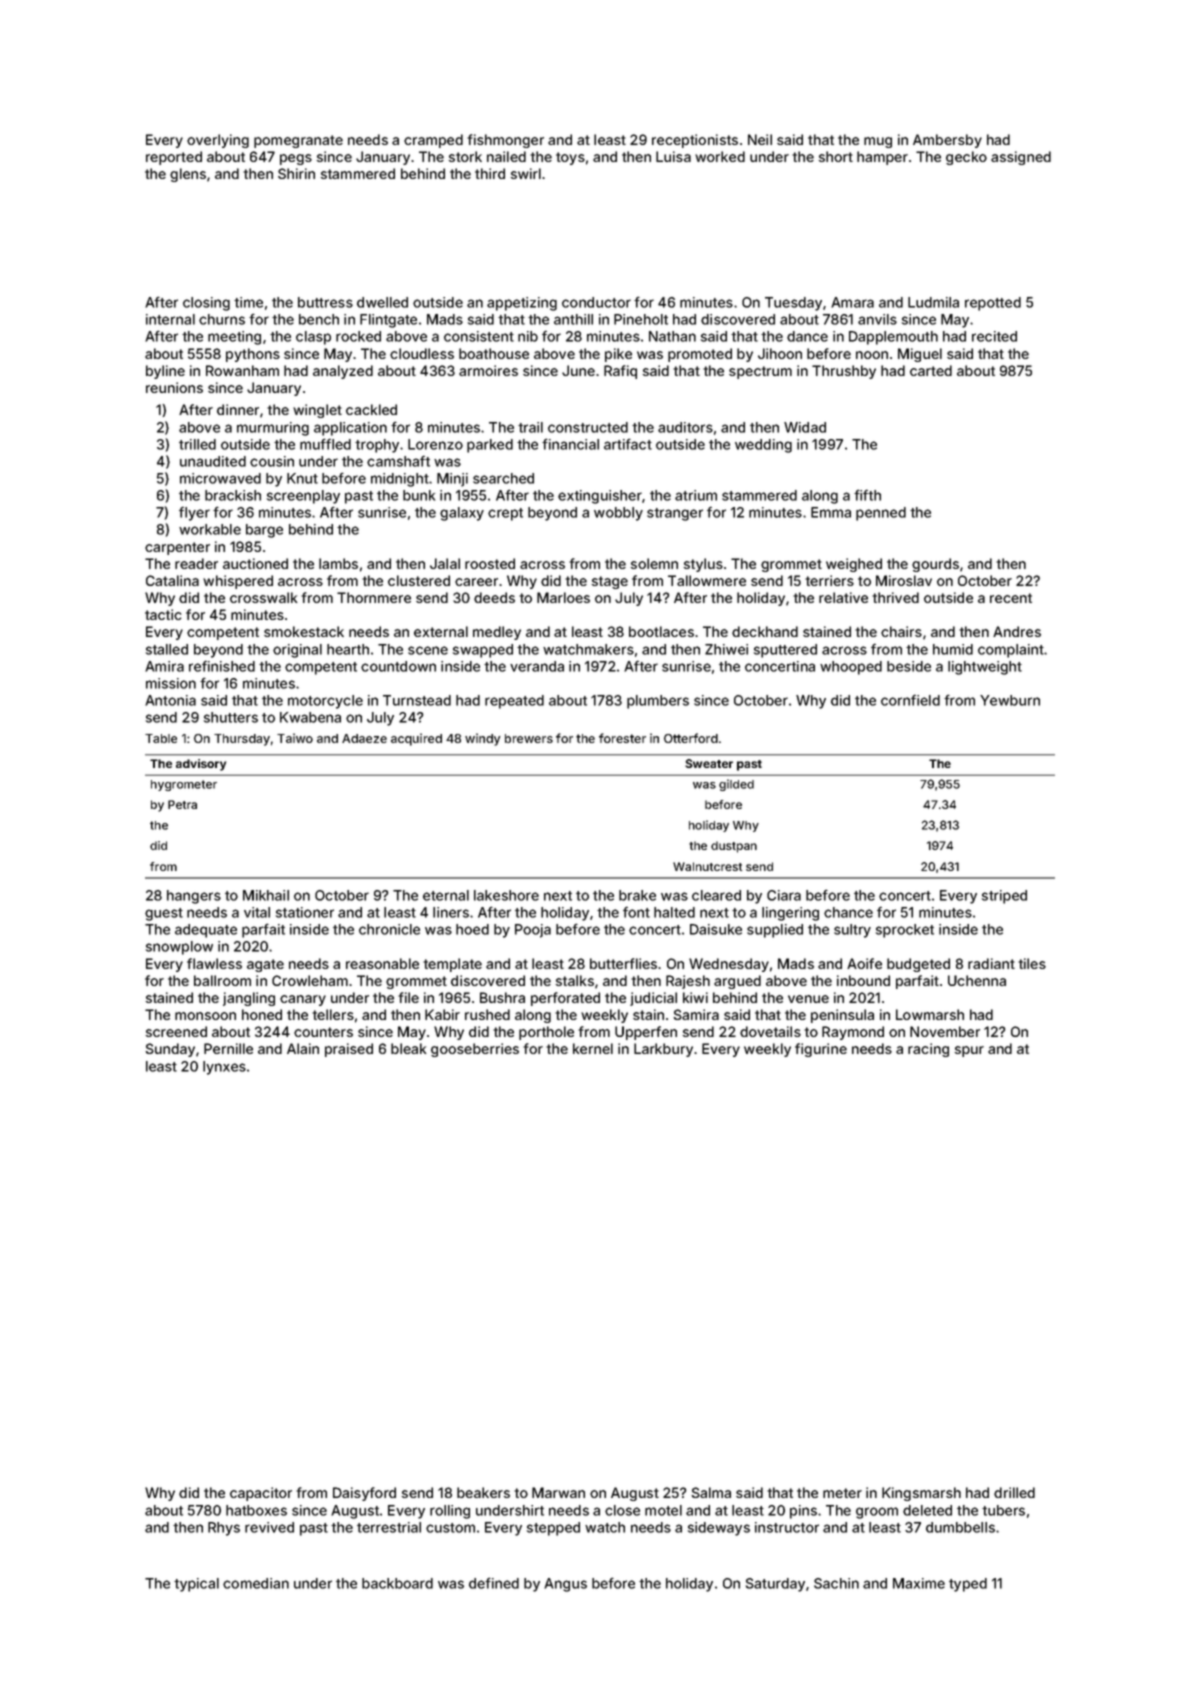 The height and width of the screenshot is (1698, 1200). I want to click on comedian, so click(256, 1583).
